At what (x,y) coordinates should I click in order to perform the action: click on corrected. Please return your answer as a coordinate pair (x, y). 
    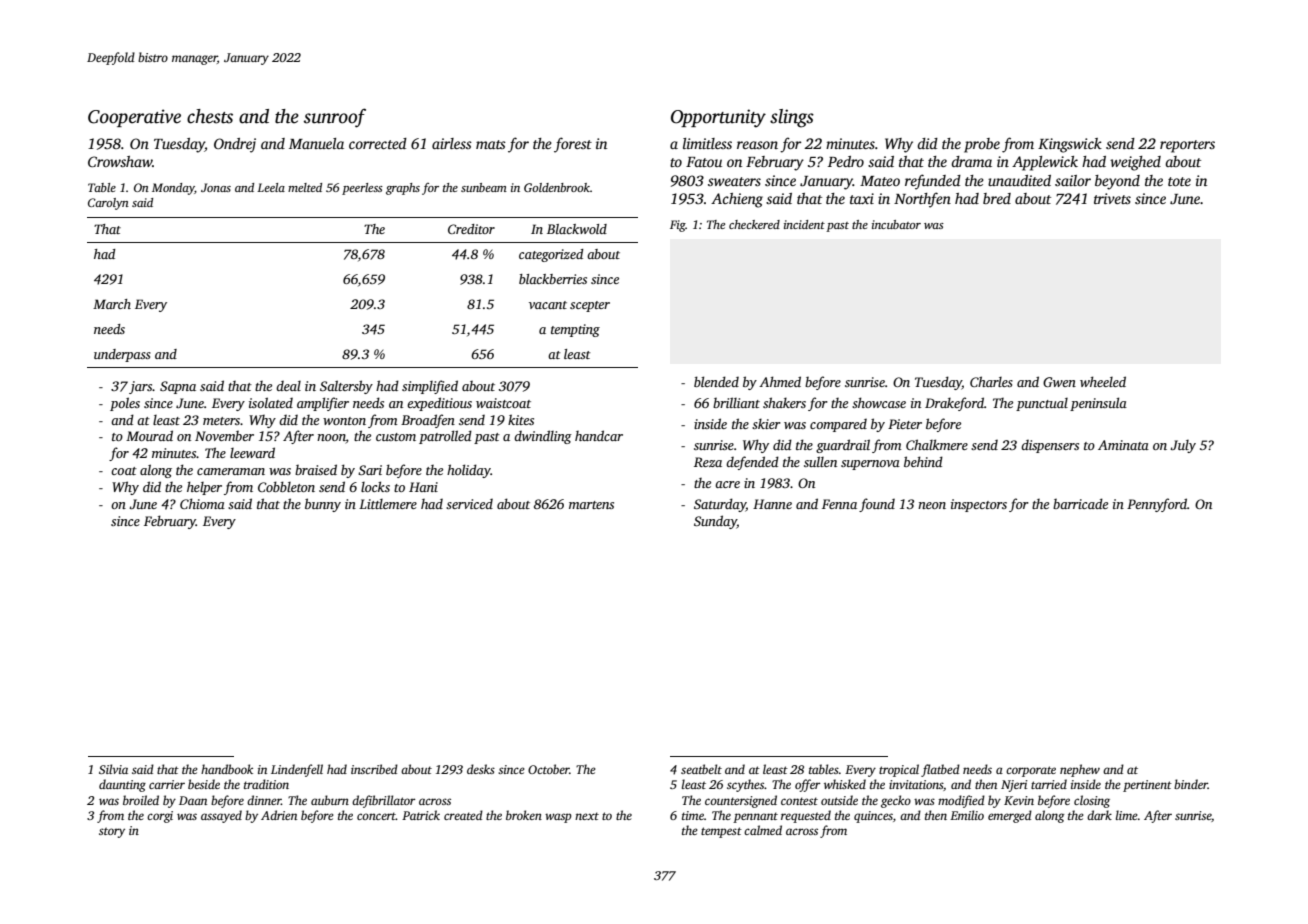
    Looking at the image, I should click on (378, 143).
